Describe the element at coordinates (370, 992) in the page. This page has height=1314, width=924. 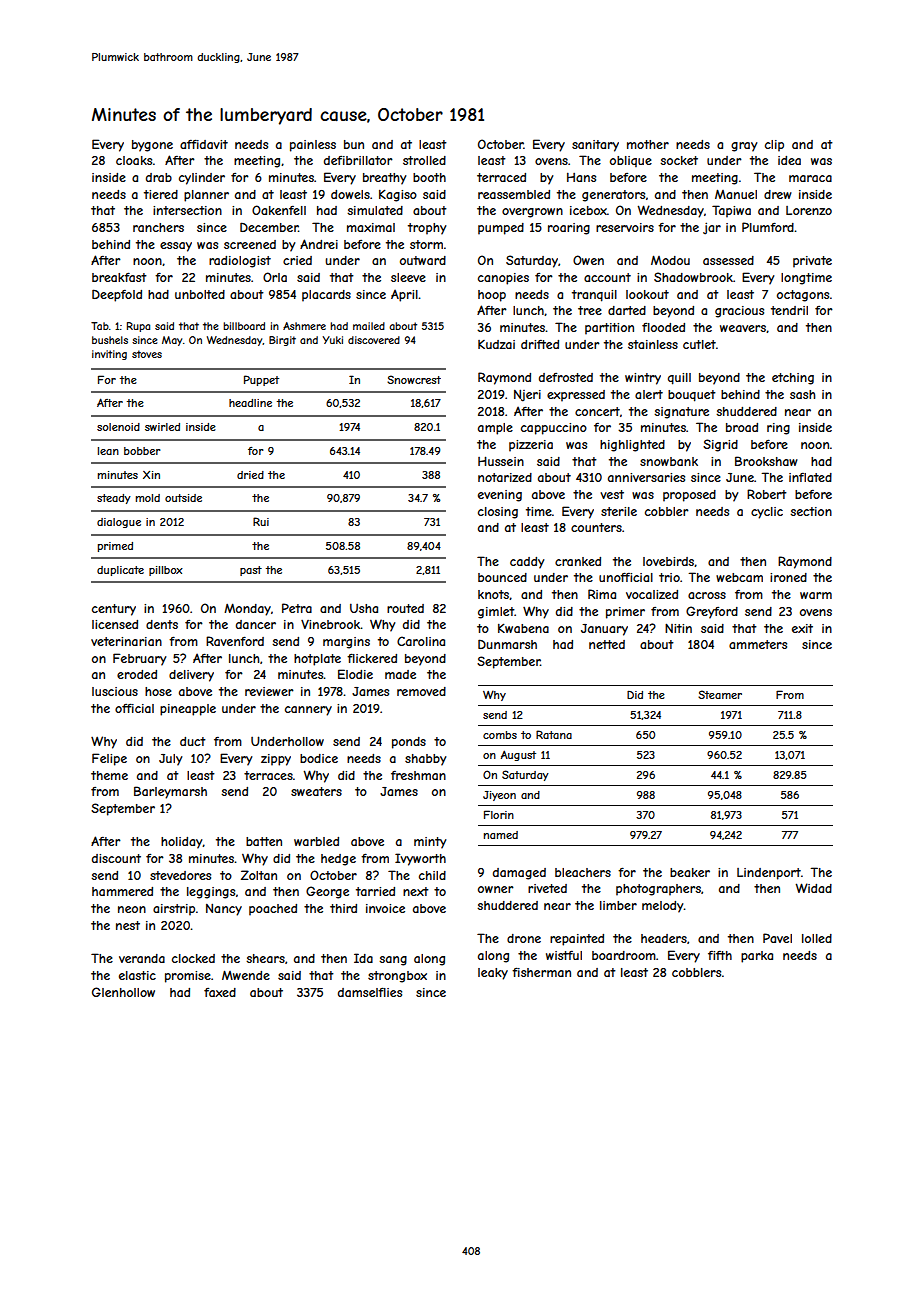
I see `damselflies` at that location.
